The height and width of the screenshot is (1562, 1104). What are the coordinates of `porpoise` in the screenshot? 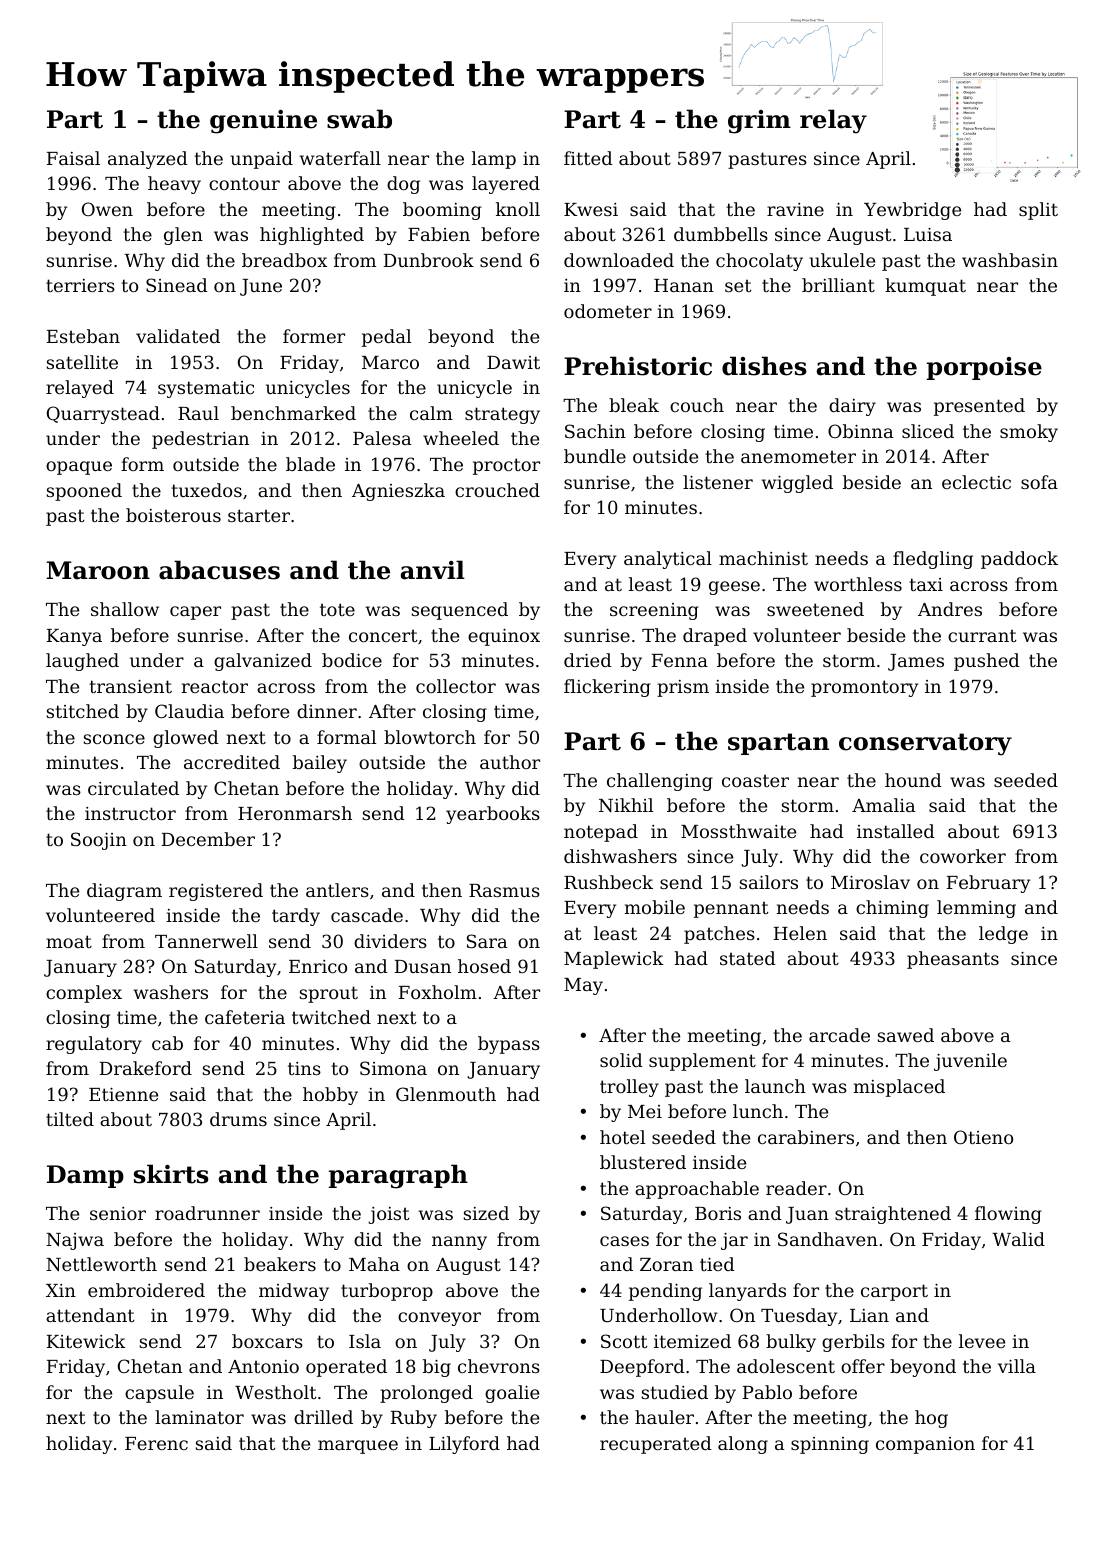 It's located at (984, 368).
